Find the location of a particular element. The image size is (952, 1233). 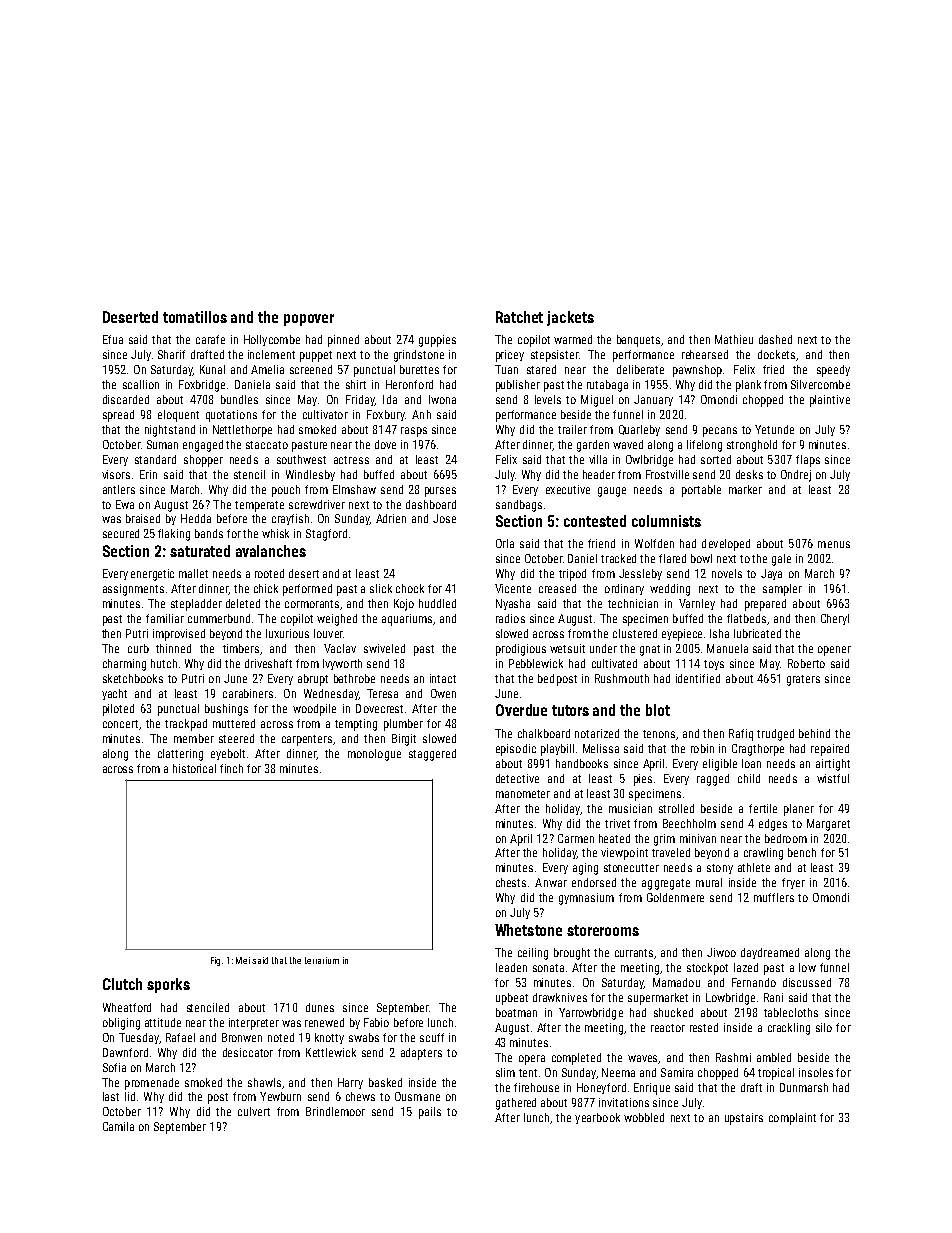

identified is located at coordinates (698, 678).
